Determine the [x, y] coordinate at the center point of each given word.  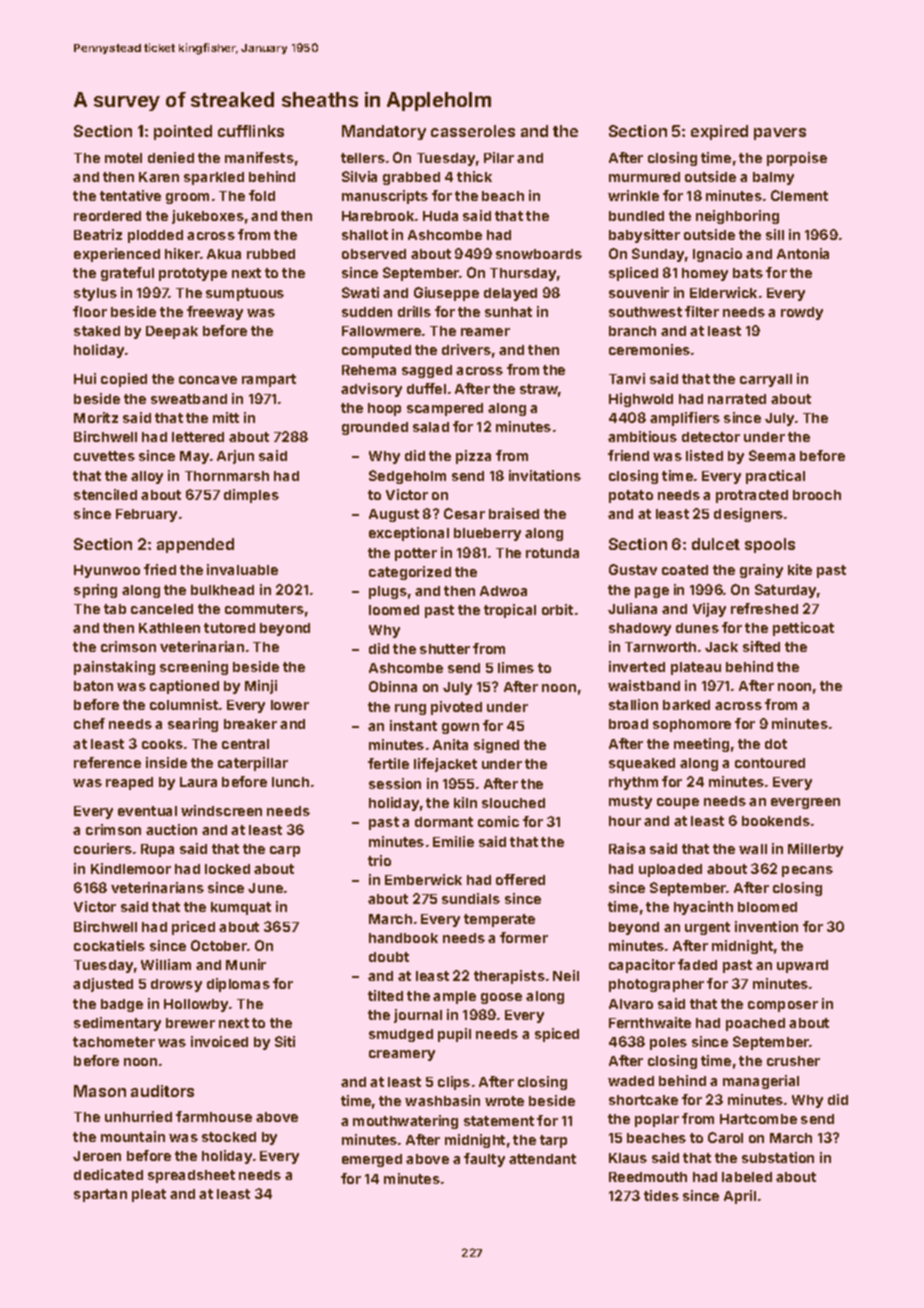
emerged [372, 1160]
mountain [133, 1136]
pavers [780, 134]
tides [661, 1195]
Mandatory [384, 132]
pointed [183, 132]
